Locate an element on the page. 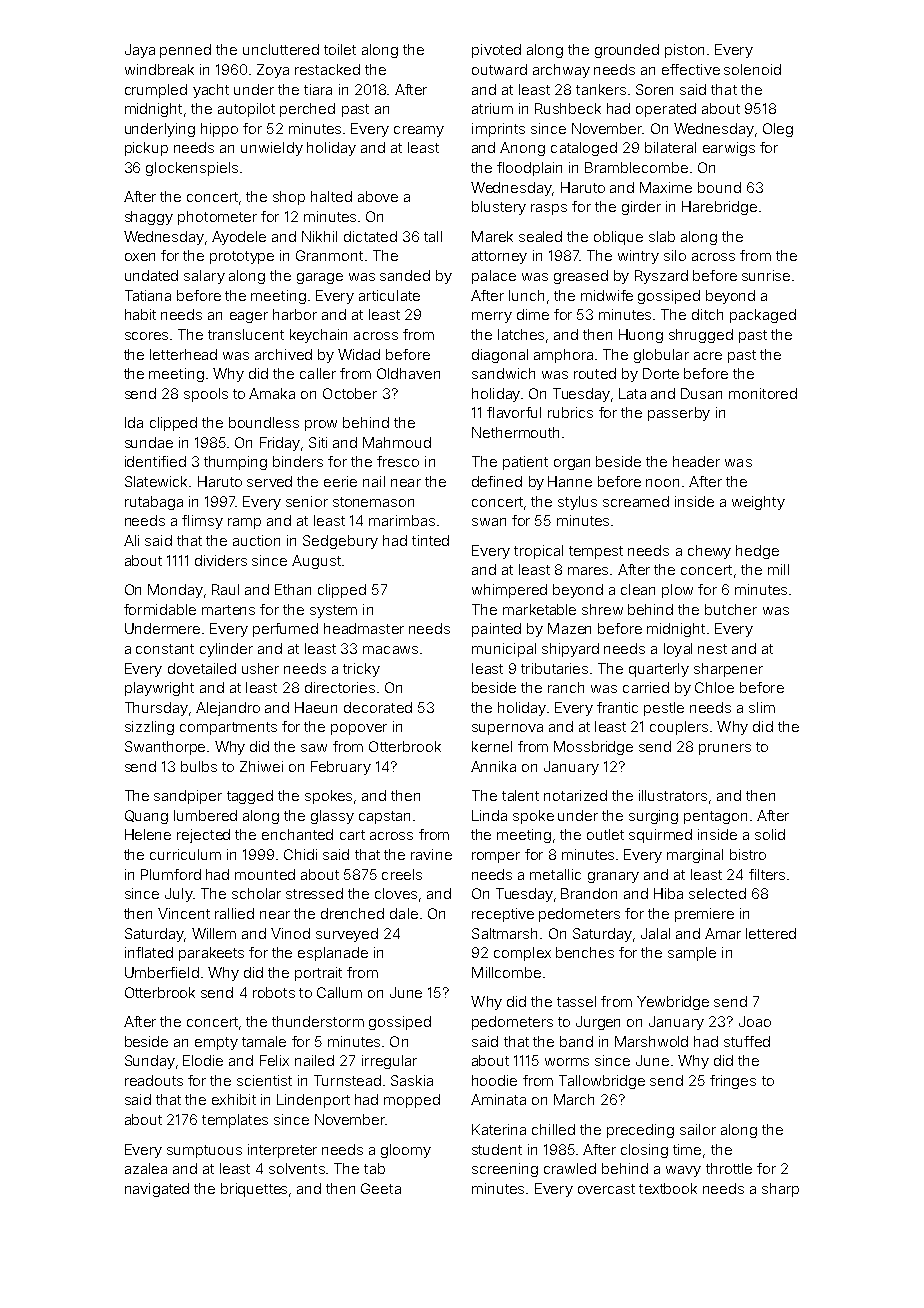 The image size is (924, 1308). briquettes is located at coordinates (254, 1190).
